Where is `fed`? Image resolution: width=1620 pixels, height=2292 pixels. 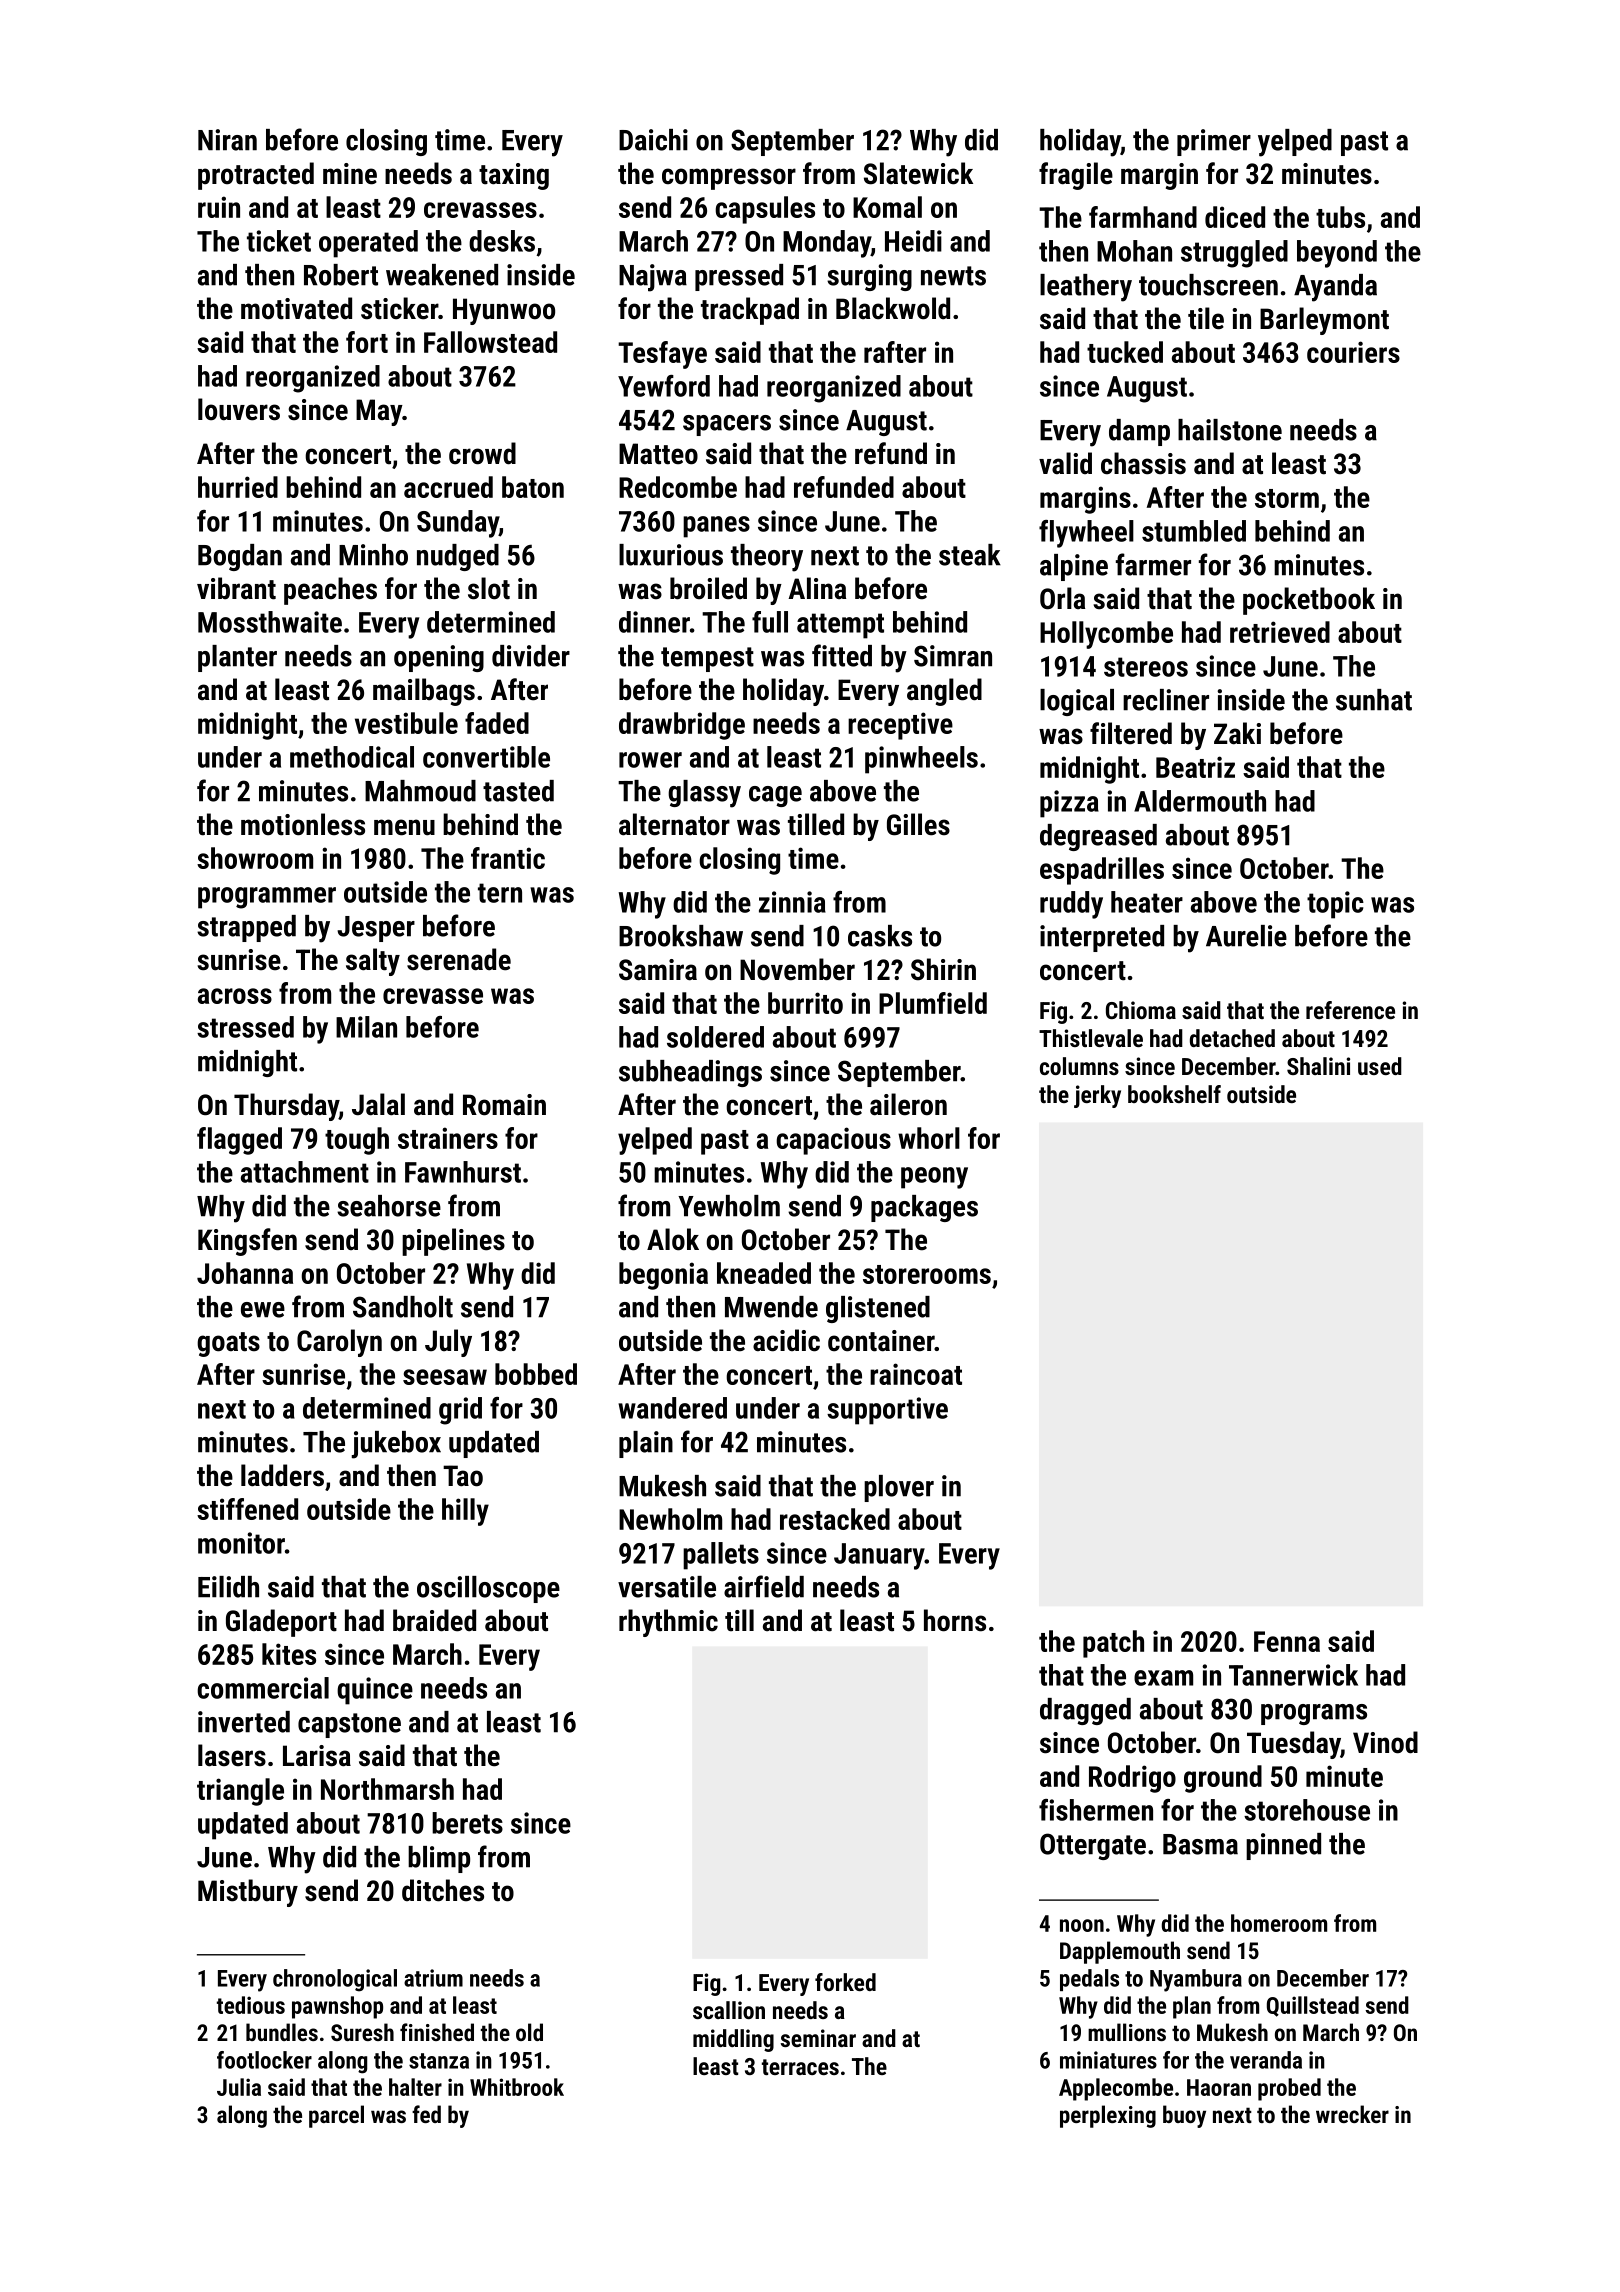
fed is located at coordinates (426, 2114).
